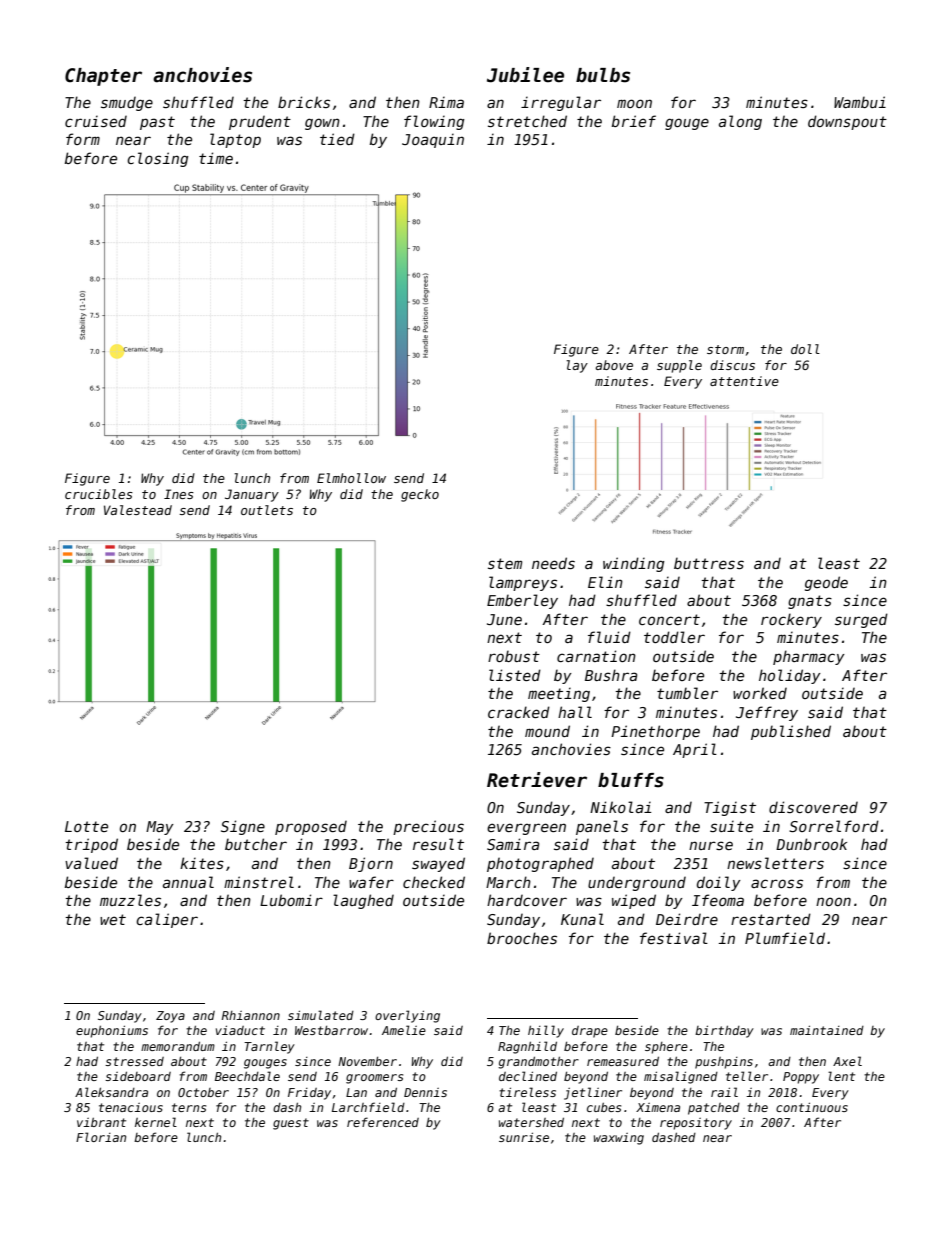 The image size is (952, 1233). Describe the element at coordinates (188, 882) in the screenshot. I see `annual` at that location.
